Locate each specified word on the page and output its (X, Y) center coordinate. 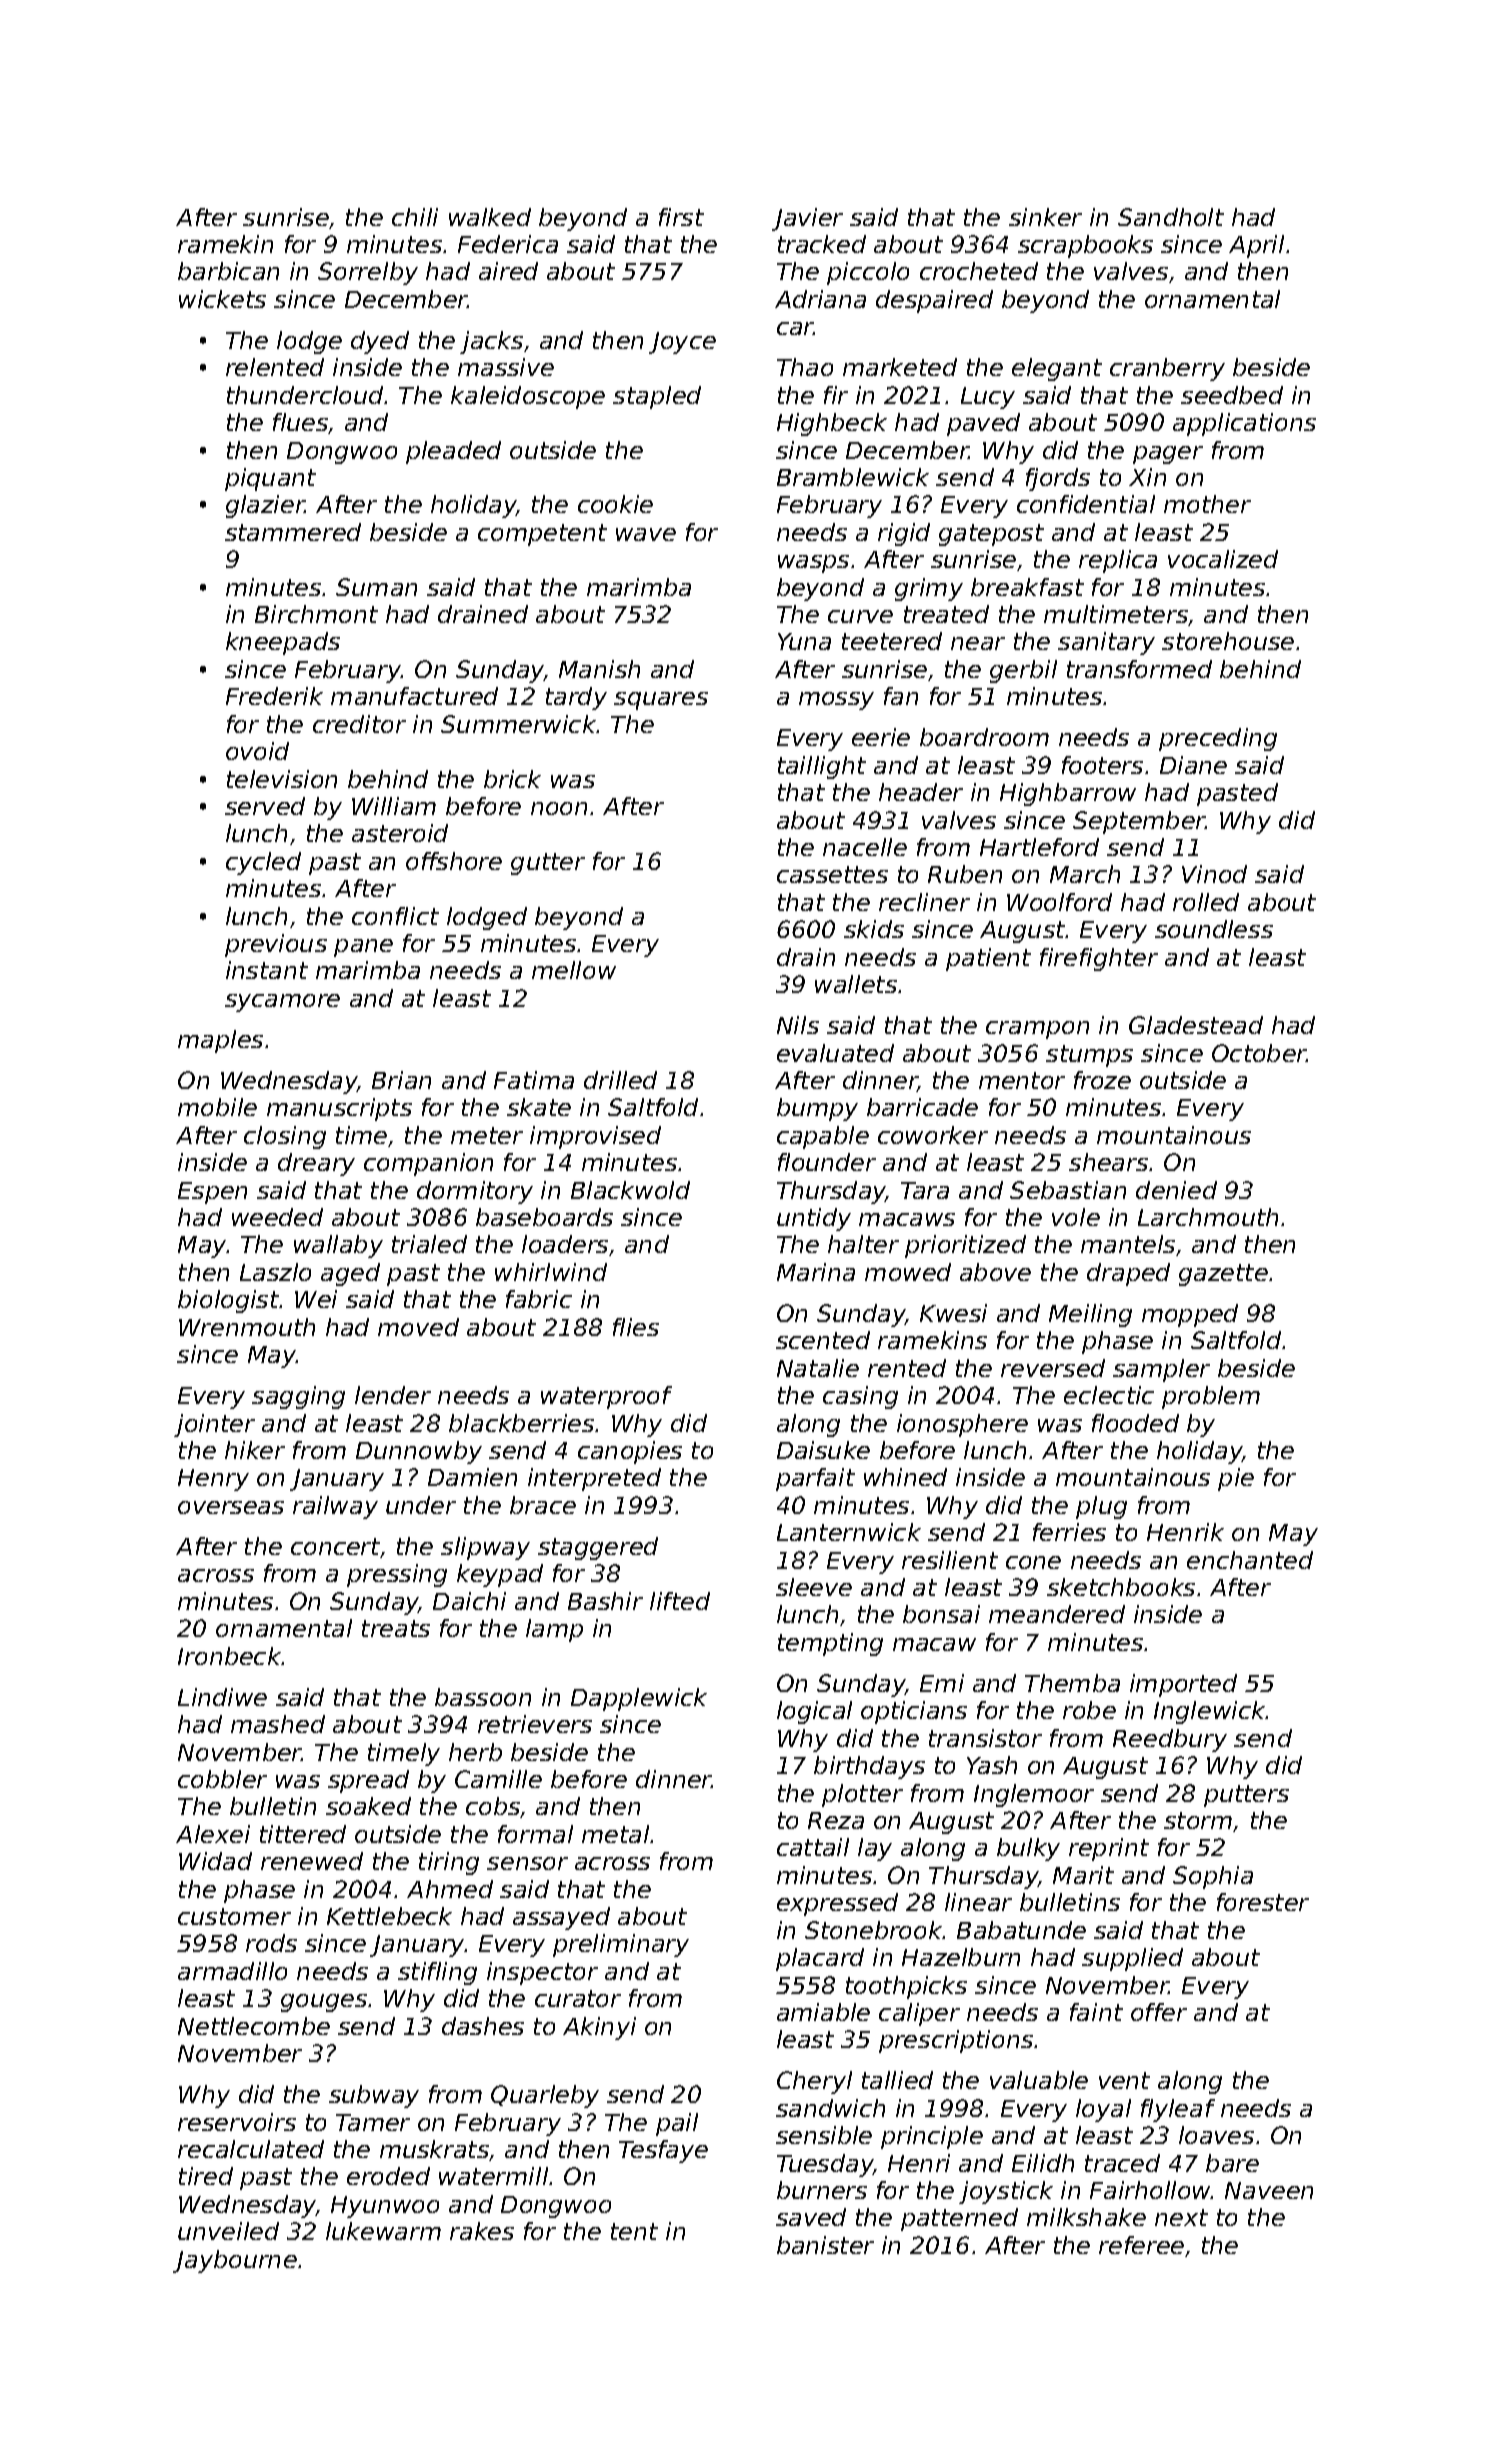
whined (905, 1477)
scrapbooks (1085, 246)
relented (275, 367)
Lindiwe (222, 1697)
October (1259, 1053)
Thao (805, 367)
